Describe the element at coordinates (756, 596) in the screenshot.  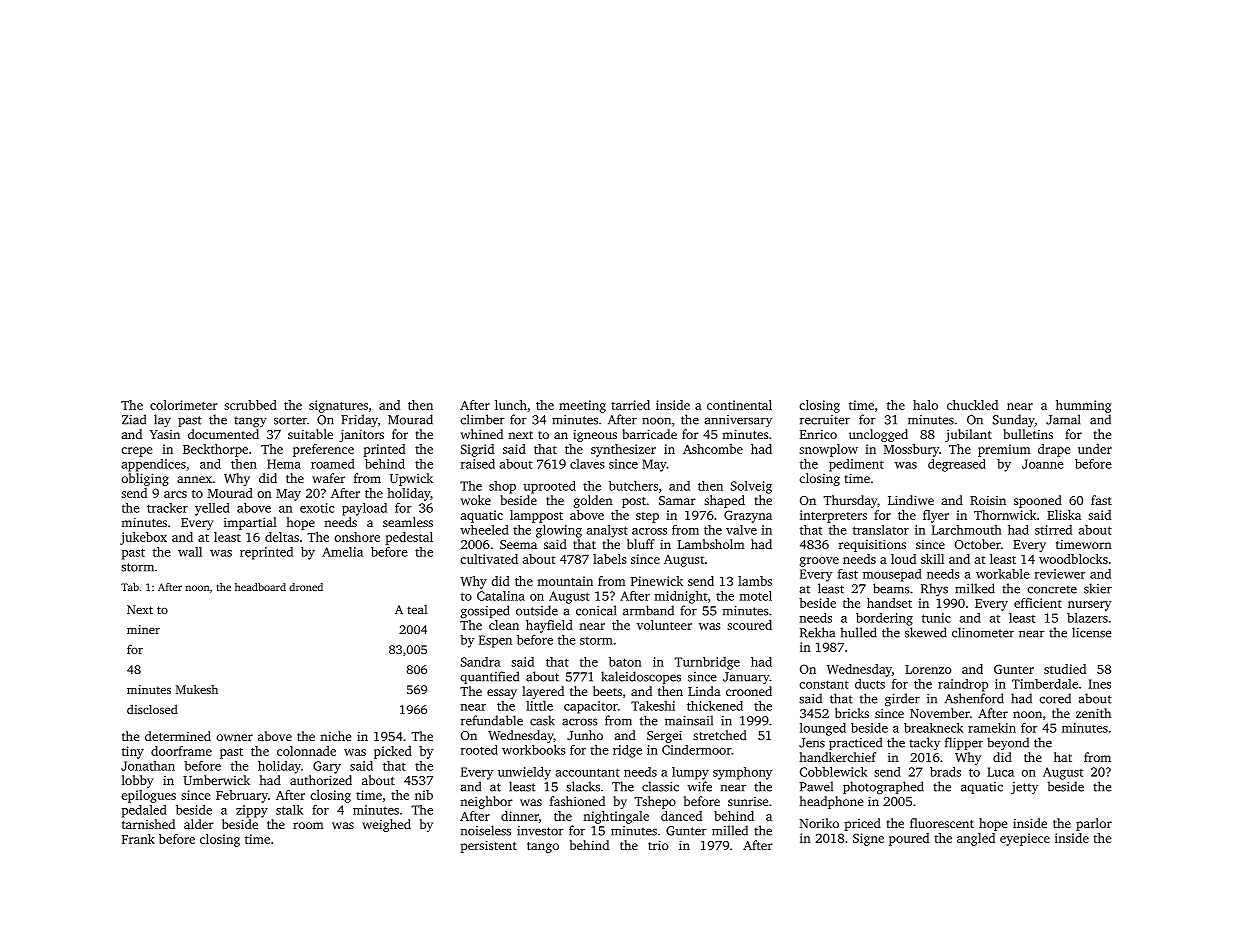
I see `motel` at that location.
